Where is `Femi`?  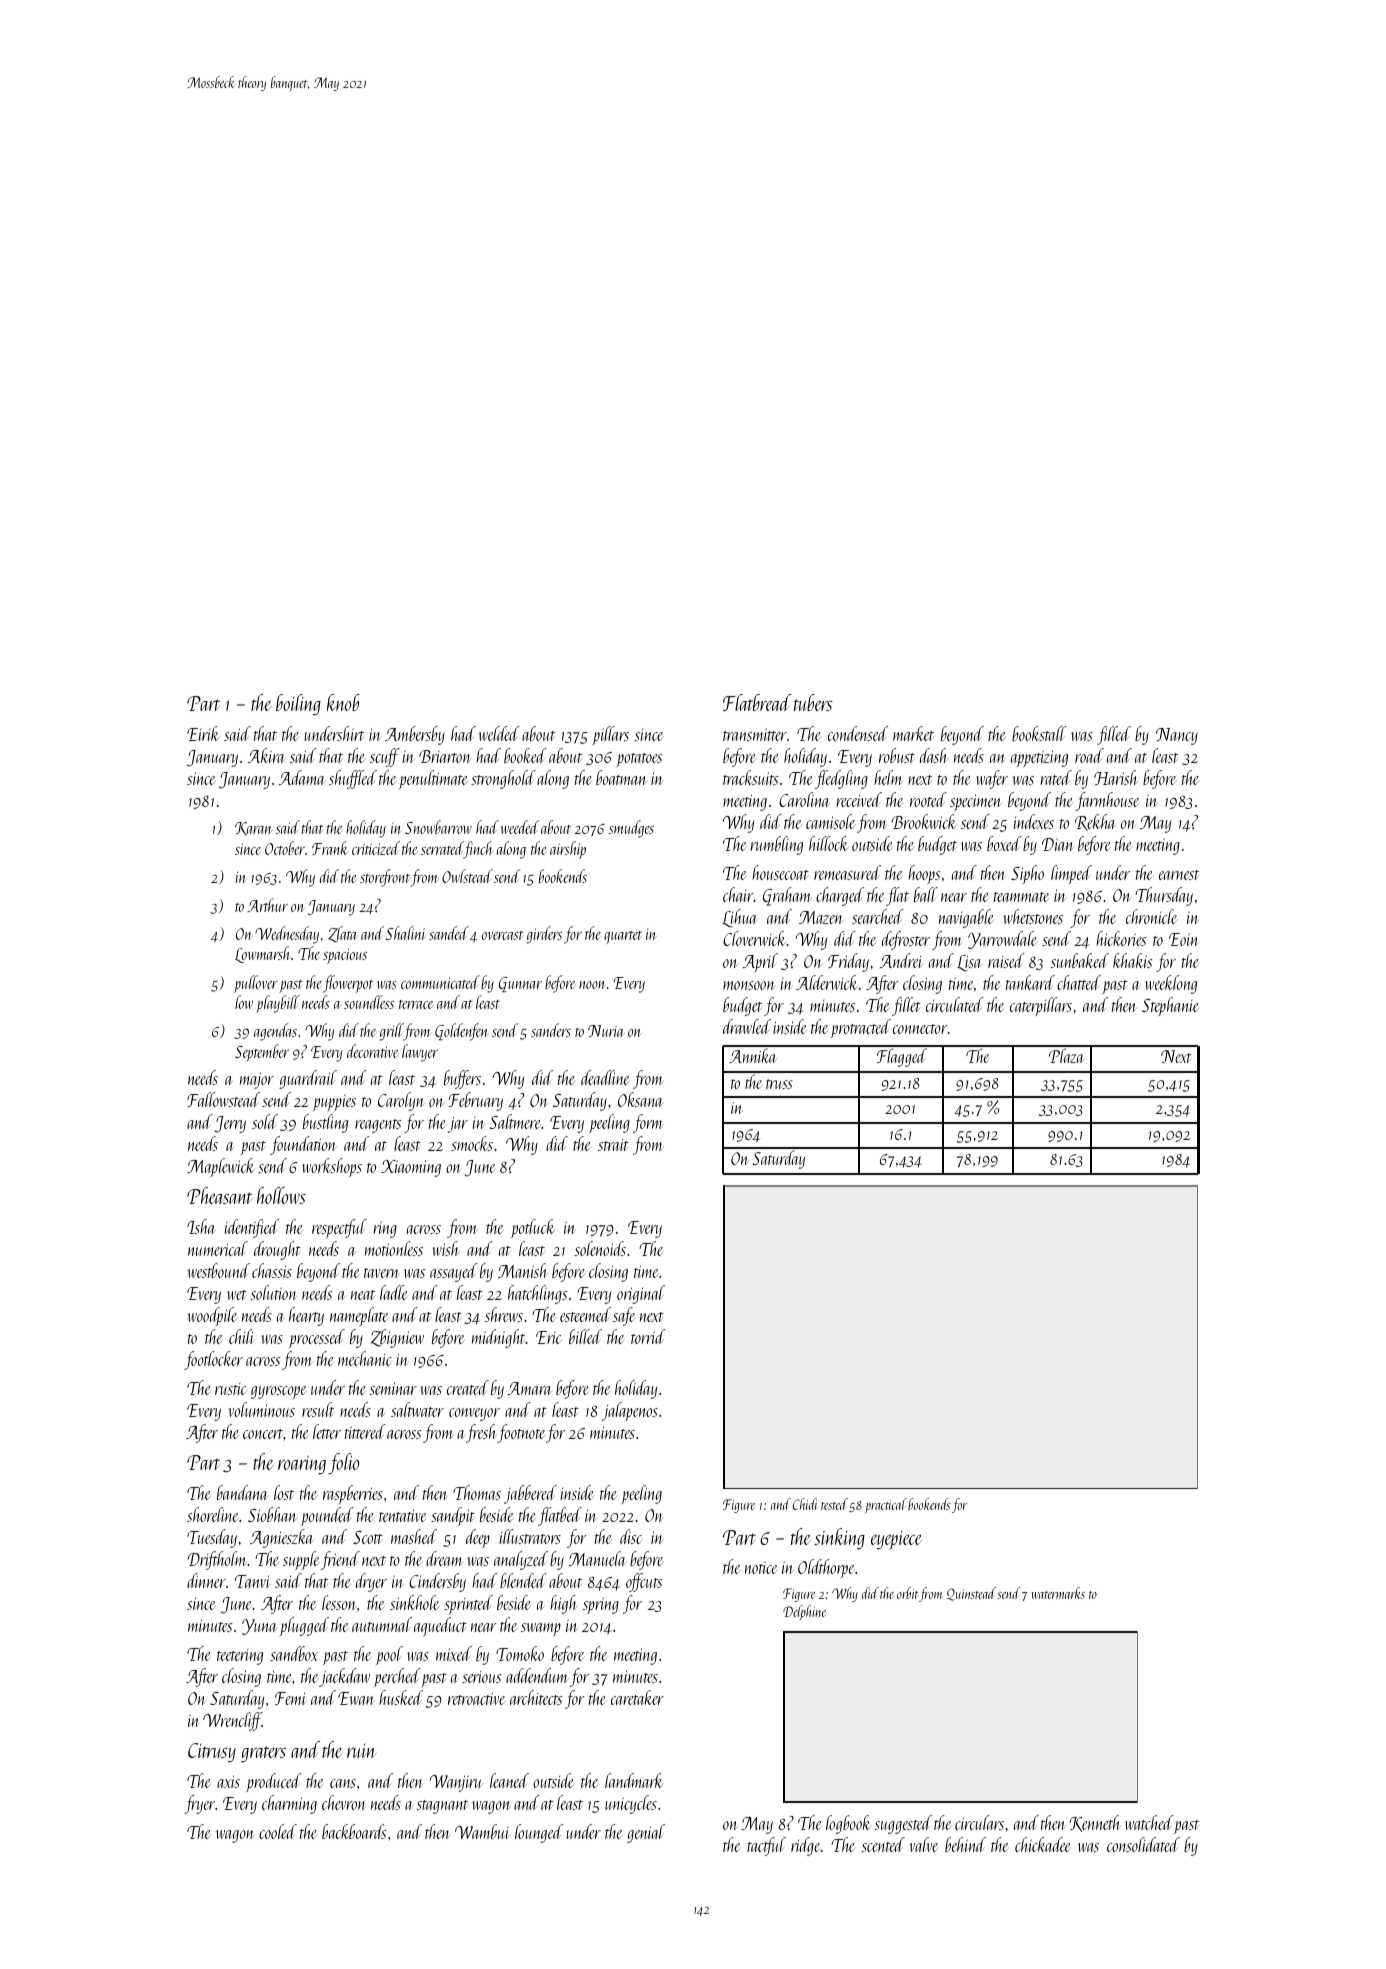
Femi is located at coordinates (290, 1698).
